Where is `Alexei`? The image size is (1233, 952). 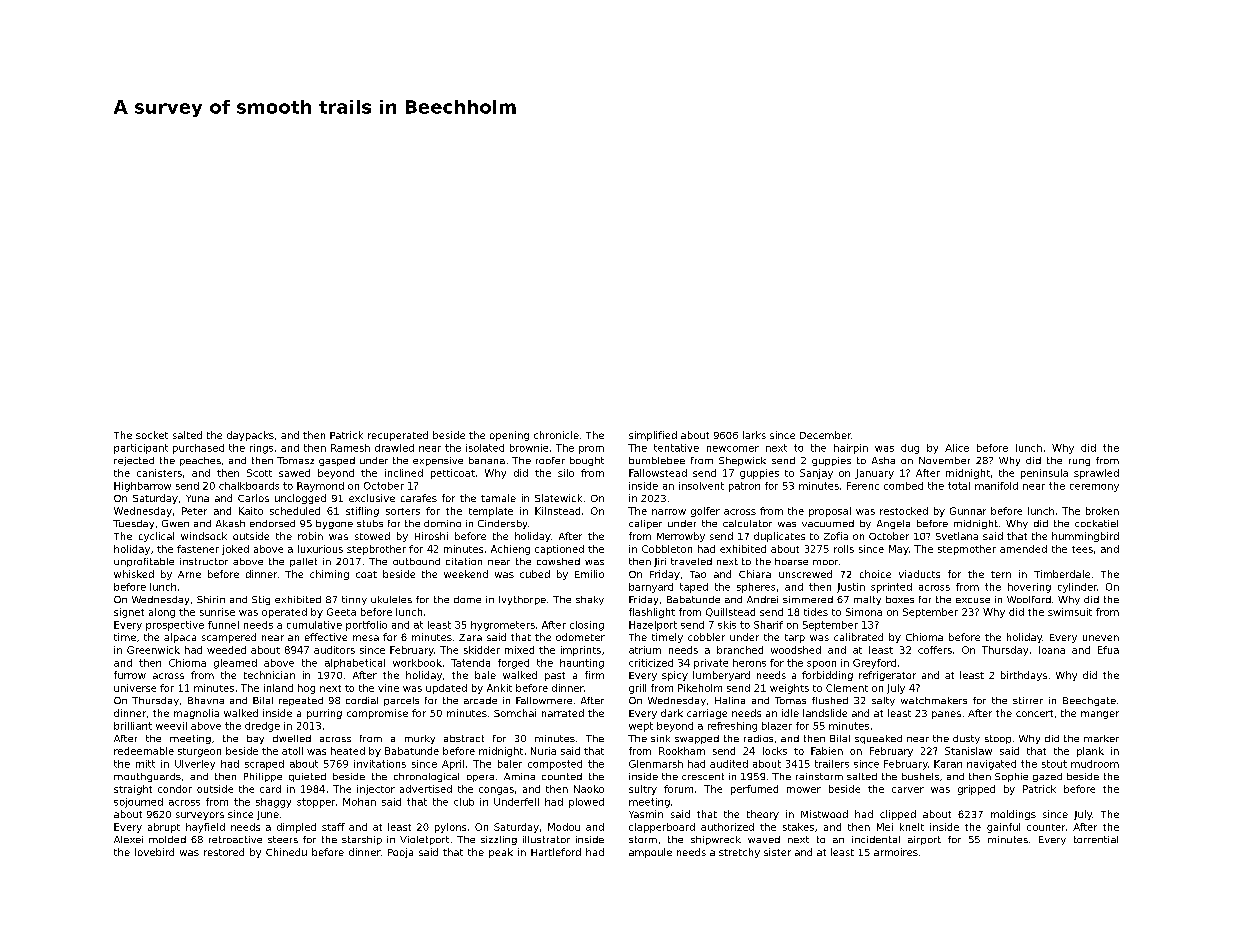
Alexei is located at coordinates (128, 839).
